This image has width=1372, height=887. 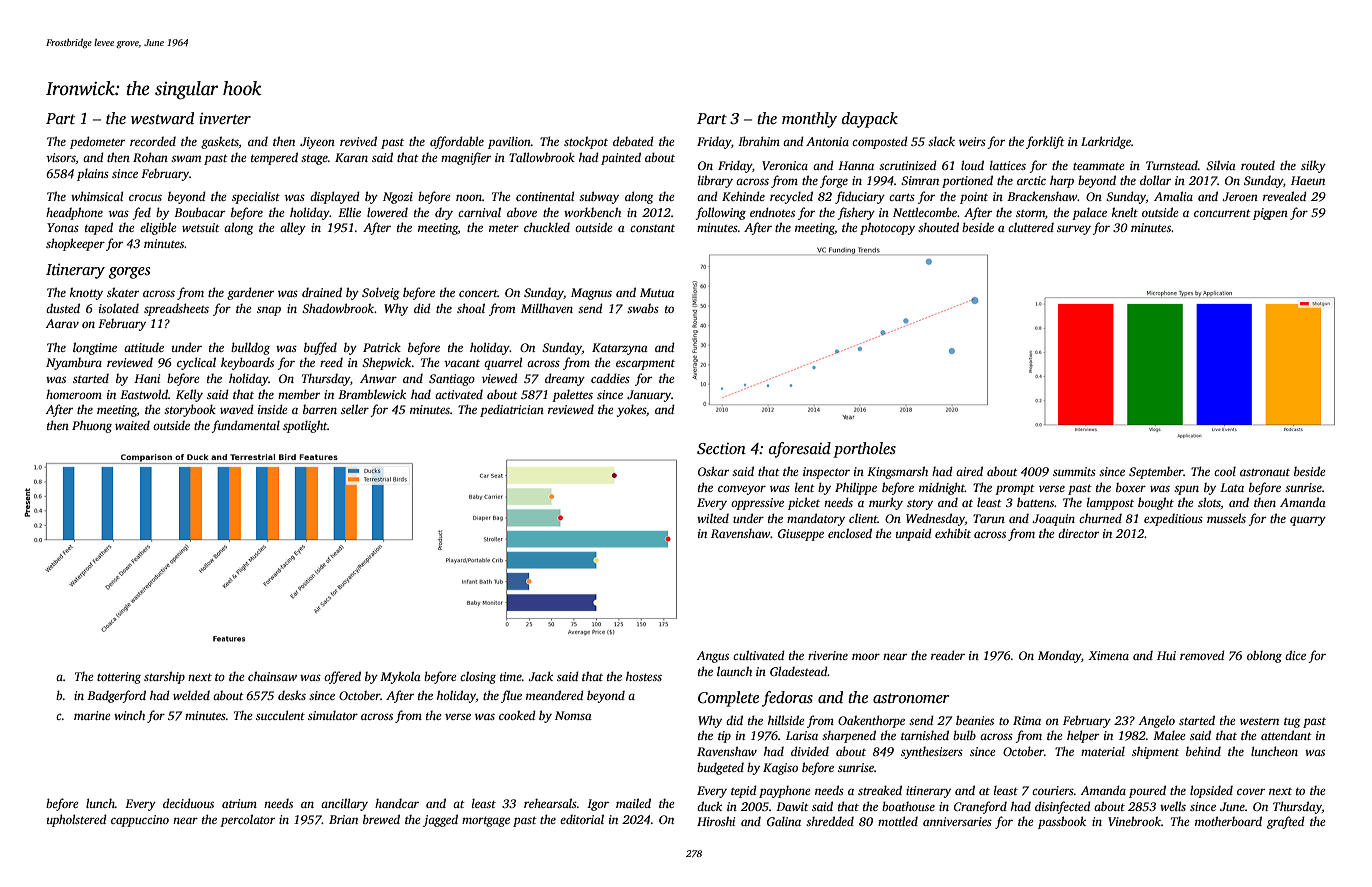 What do you see at coordinates (478, 677) in the image?
I see `closing` at bounding box center [478, 677].
